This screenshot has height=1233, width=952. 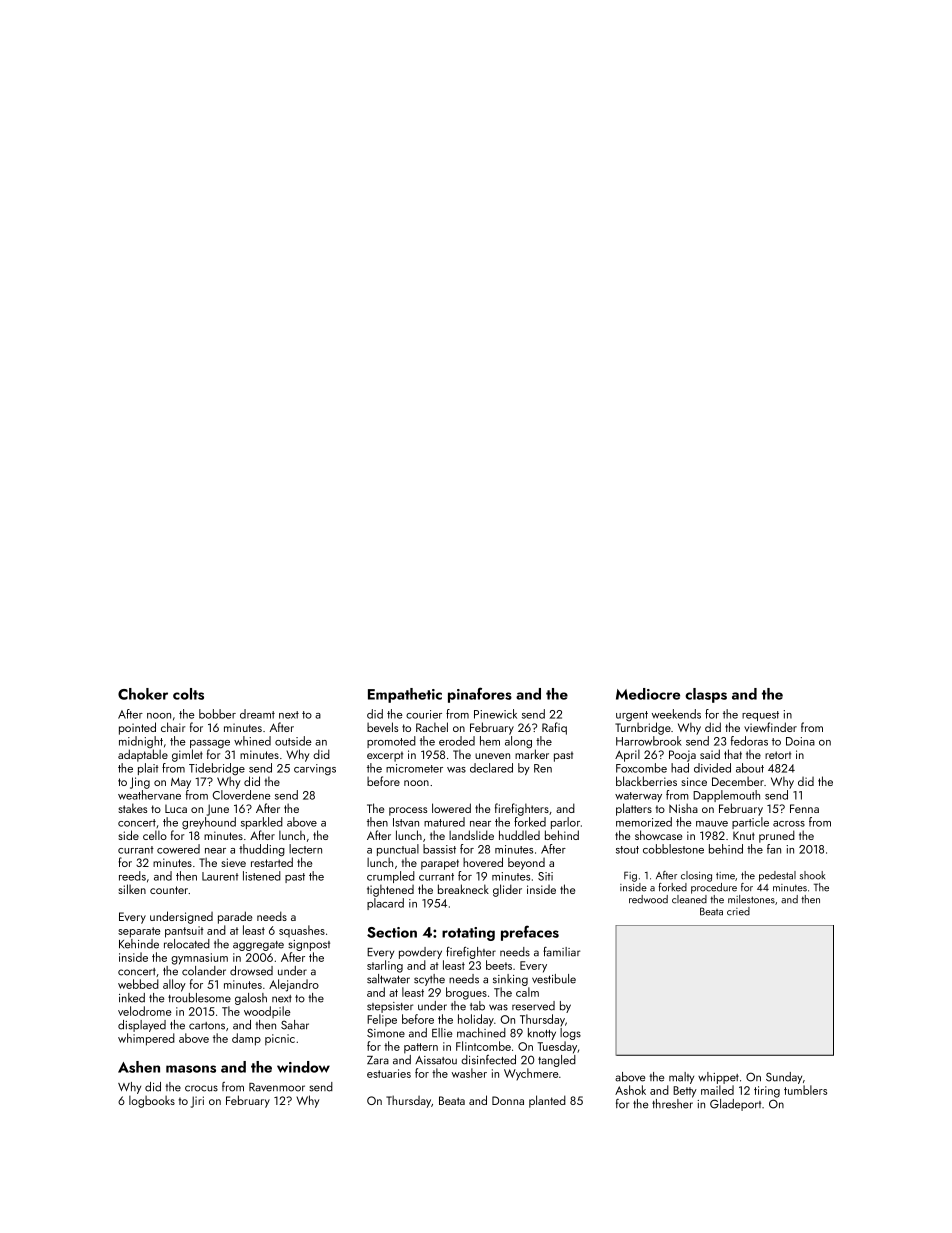 I want to click on rotating, so click(x=468, y=934).
